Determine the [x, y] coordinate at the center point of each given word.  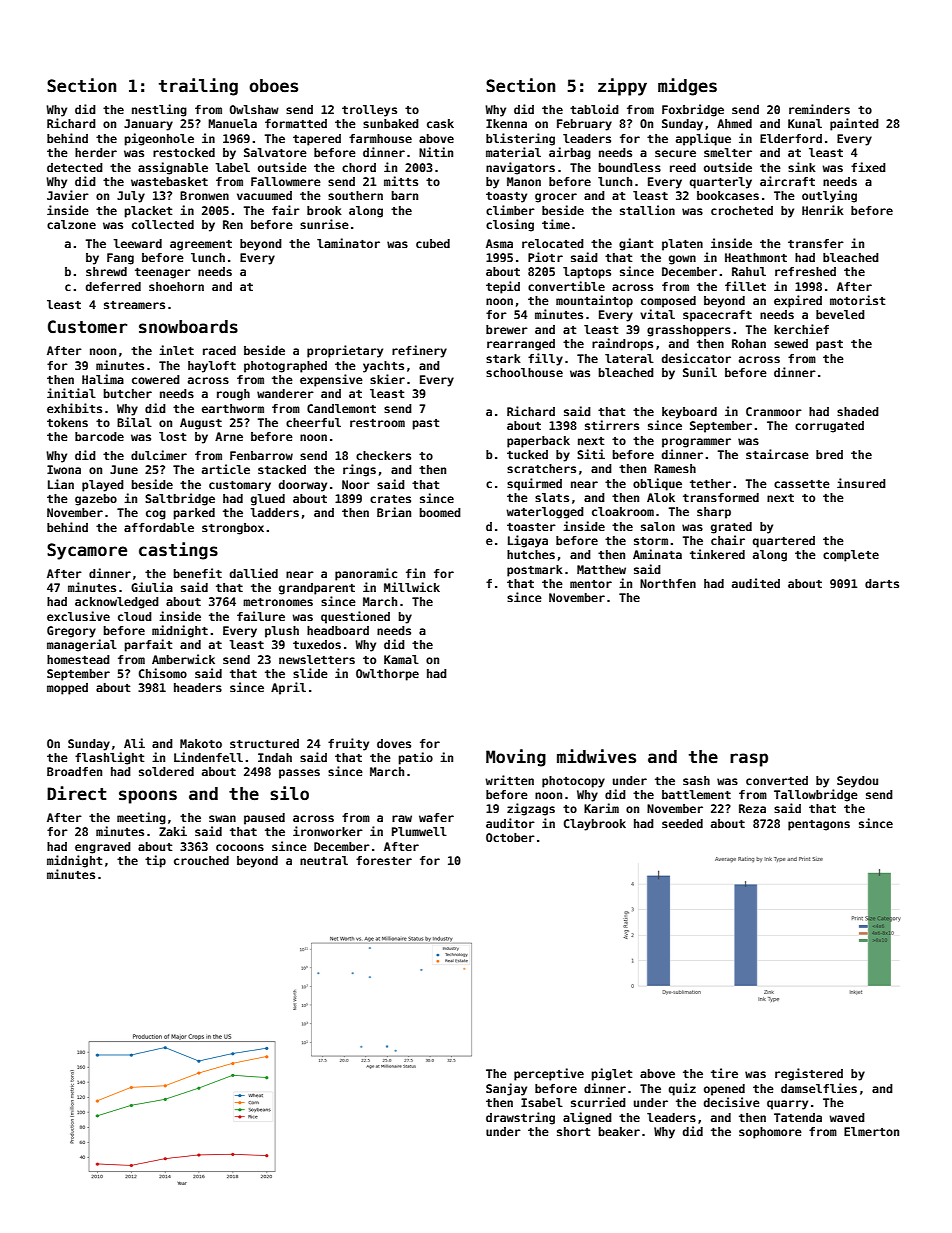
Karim [601, 808]
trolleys [369, 111]
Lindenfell [208, 757]
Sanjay [506, 1089]
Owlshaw [254, 109]
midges [687, 87]
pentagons [819, 825]
